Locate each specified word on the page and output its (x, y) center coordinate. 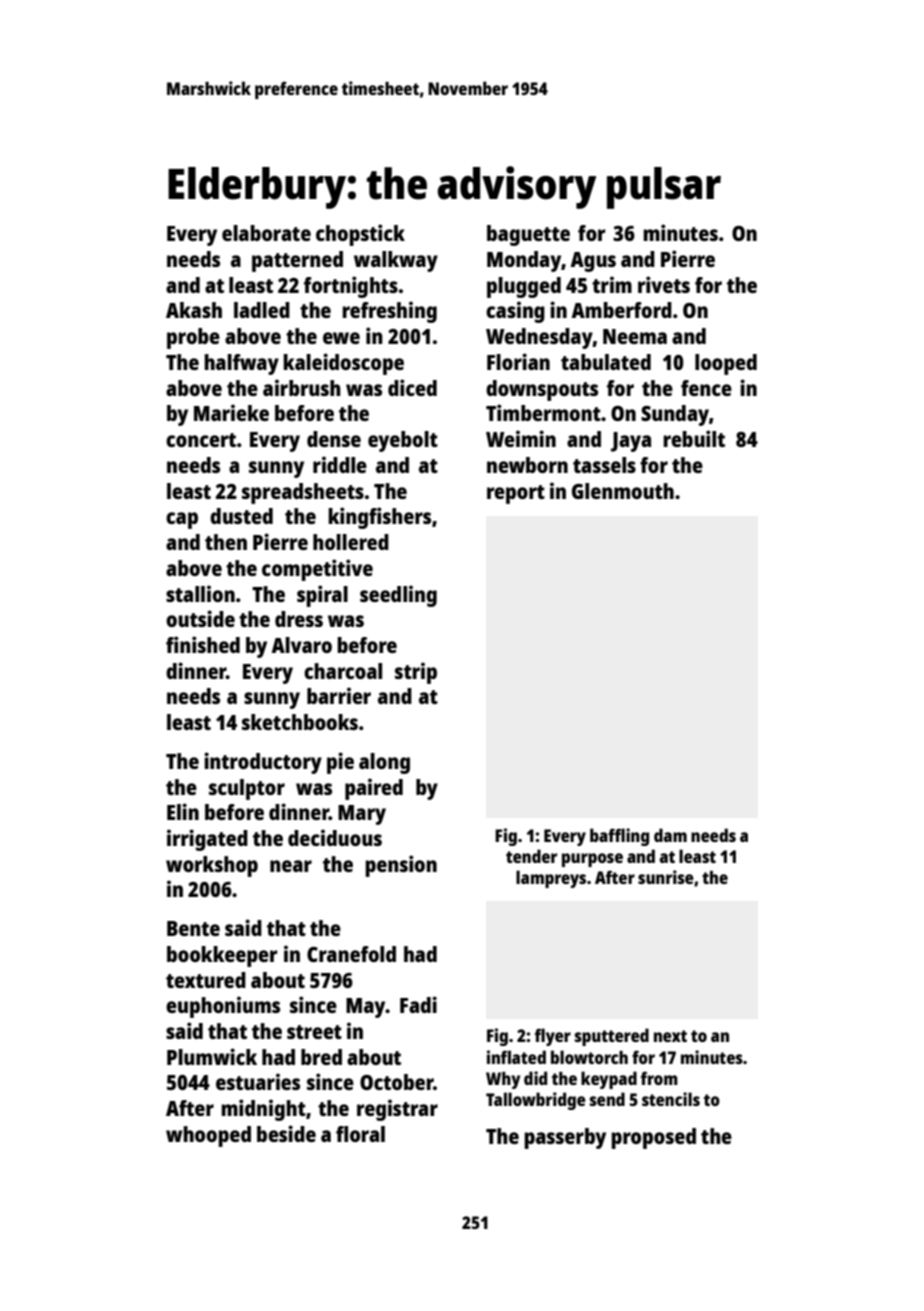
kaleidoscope (343, 364)
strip (416, 673)
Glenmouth (623, 491)
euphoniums (223, 1007)
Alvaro (301, 645)
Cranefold (351, 954)
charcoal (343, 671)
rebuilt (694, 438)
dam (670, 835)
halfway (241, 364)
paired (374, 789)
